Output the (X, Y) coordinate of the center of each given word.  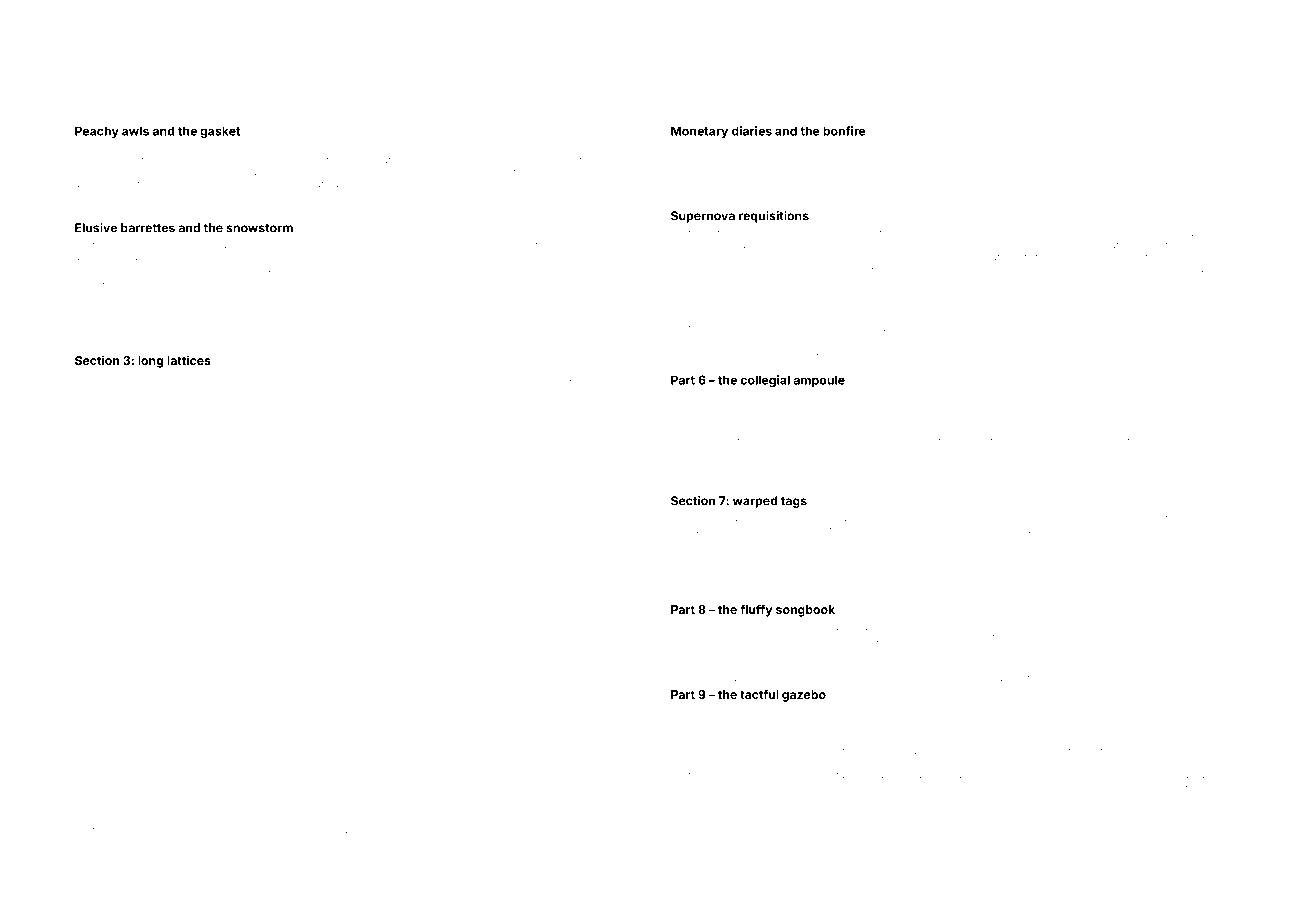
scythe (366, 298)
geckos (610, 754)
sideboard (274, 160)
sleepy (528, 310)
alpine (1060, 149)
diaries (752, 131)
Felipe (100, 764)
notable (1101, 518)
